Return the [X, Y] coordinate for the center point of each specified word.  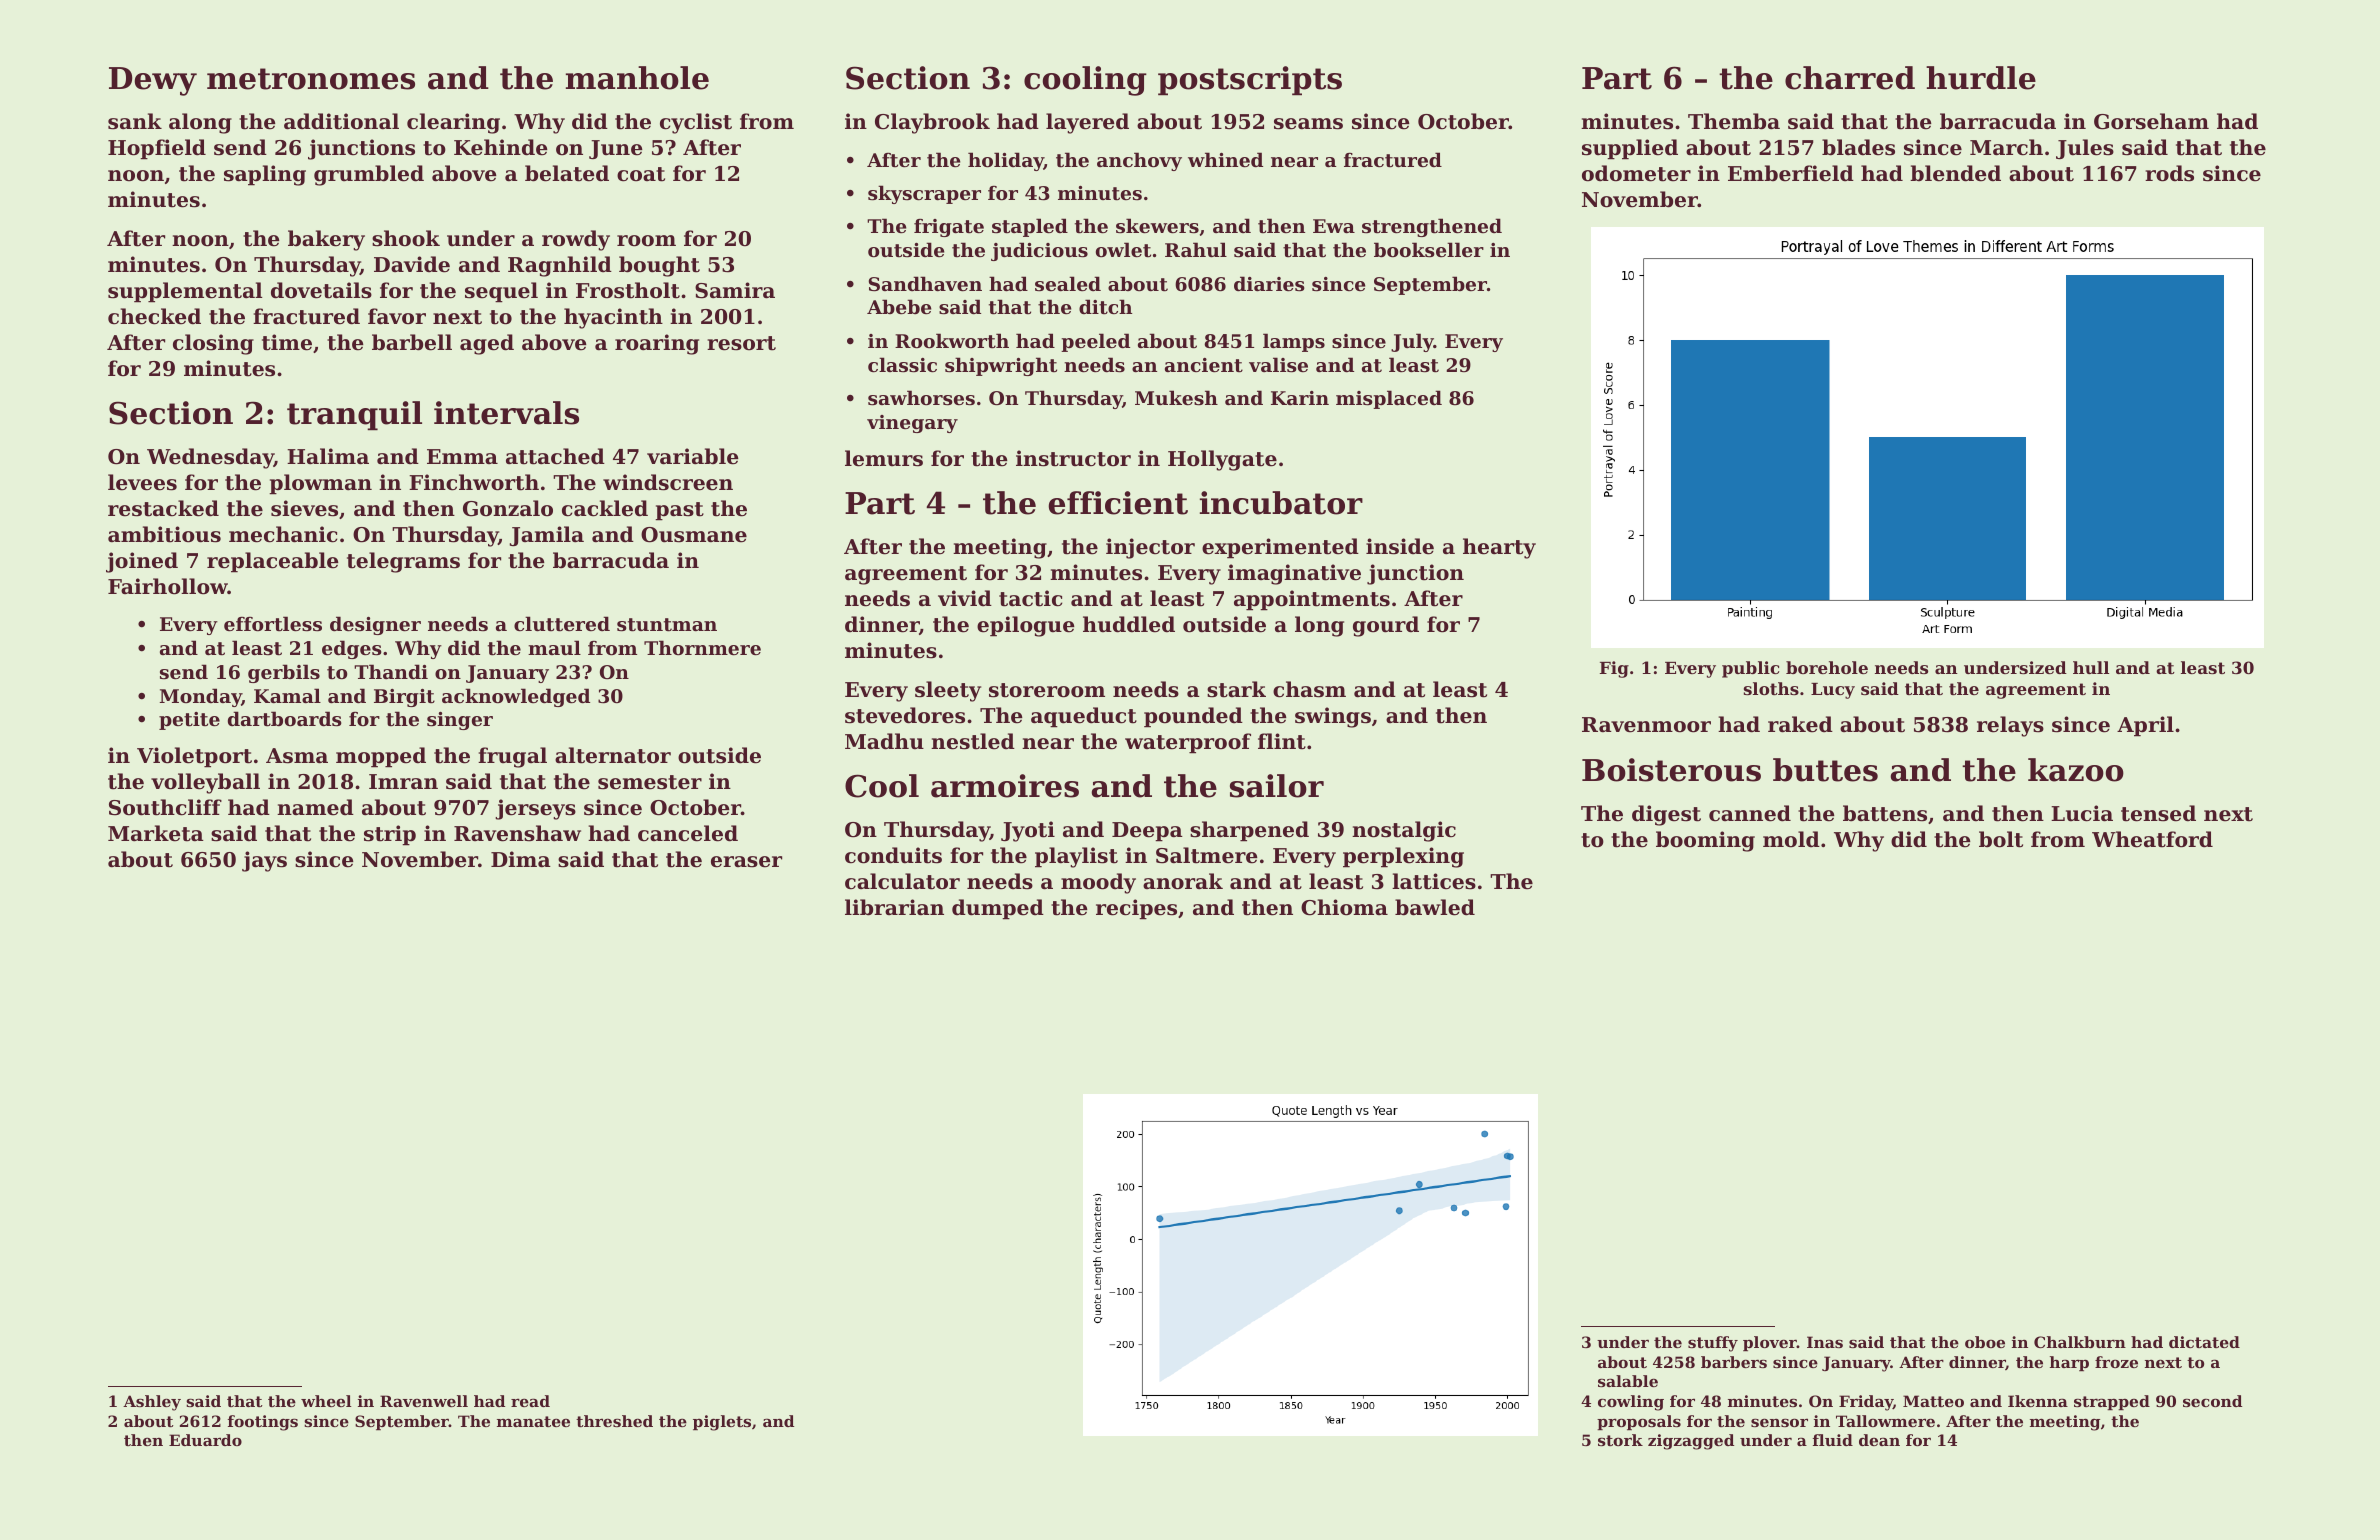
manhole [637, 78]
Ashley [152, 1403]
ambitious [164, 534]
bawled [1435, 907]
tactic [1030, 598]
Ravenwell [424, 1401]
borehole [1827, 667]
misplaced [1389, 399]
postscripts [1250, 80]
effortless [273, 624]
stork [1620, 1440]
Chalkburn [2080, 1342]
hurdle [1981, 78]
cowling [1631, 1403]
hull [2091, 667]
